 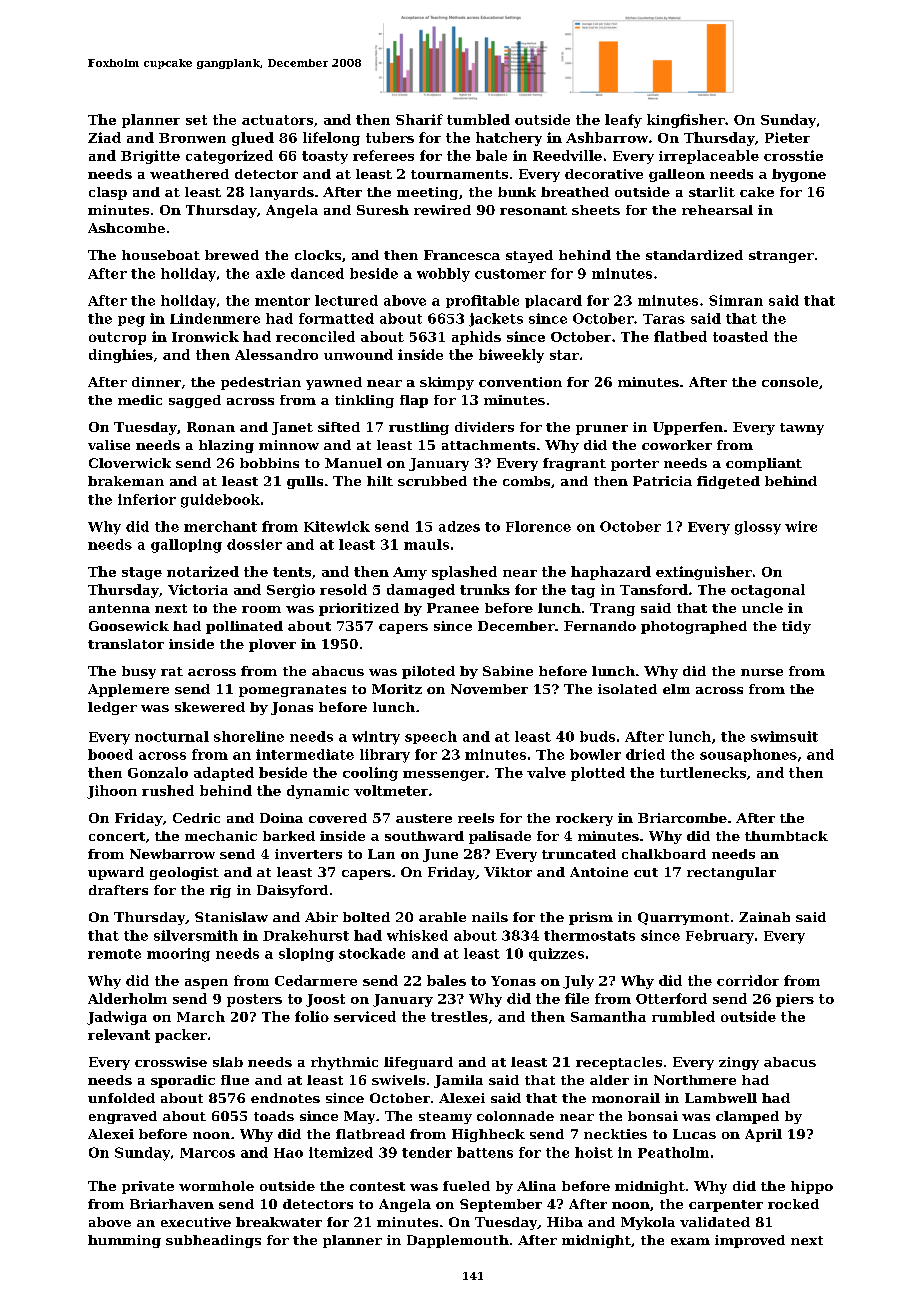 I want to click on wormhole, so click(x=216, y=1186).
